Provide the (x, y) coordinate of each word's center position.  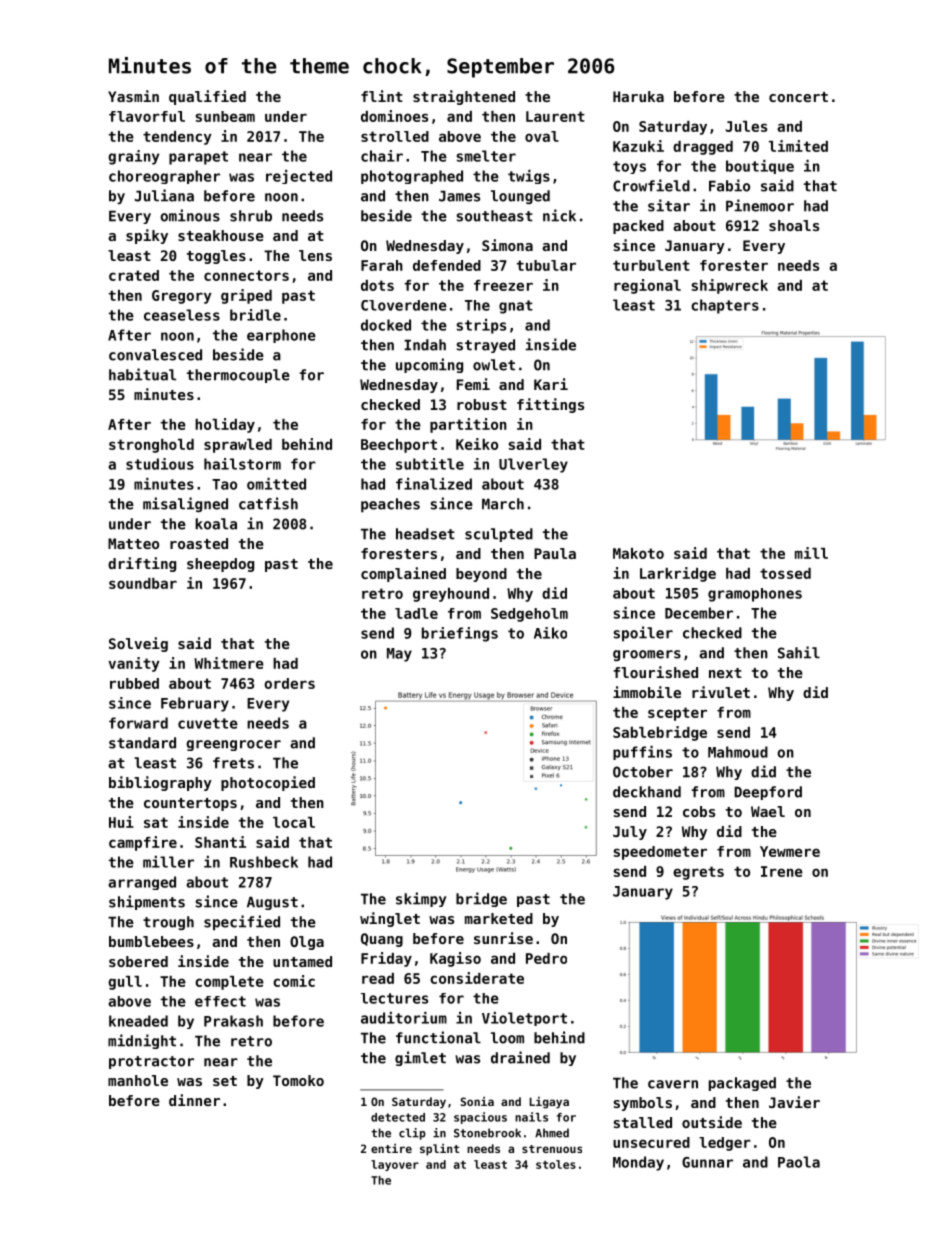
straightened (464, 97)
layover (395, 1165)
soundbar (143, 583)
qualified (207, 97)
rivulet (721, 692)
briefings (460, 634)
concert (798, 97)
